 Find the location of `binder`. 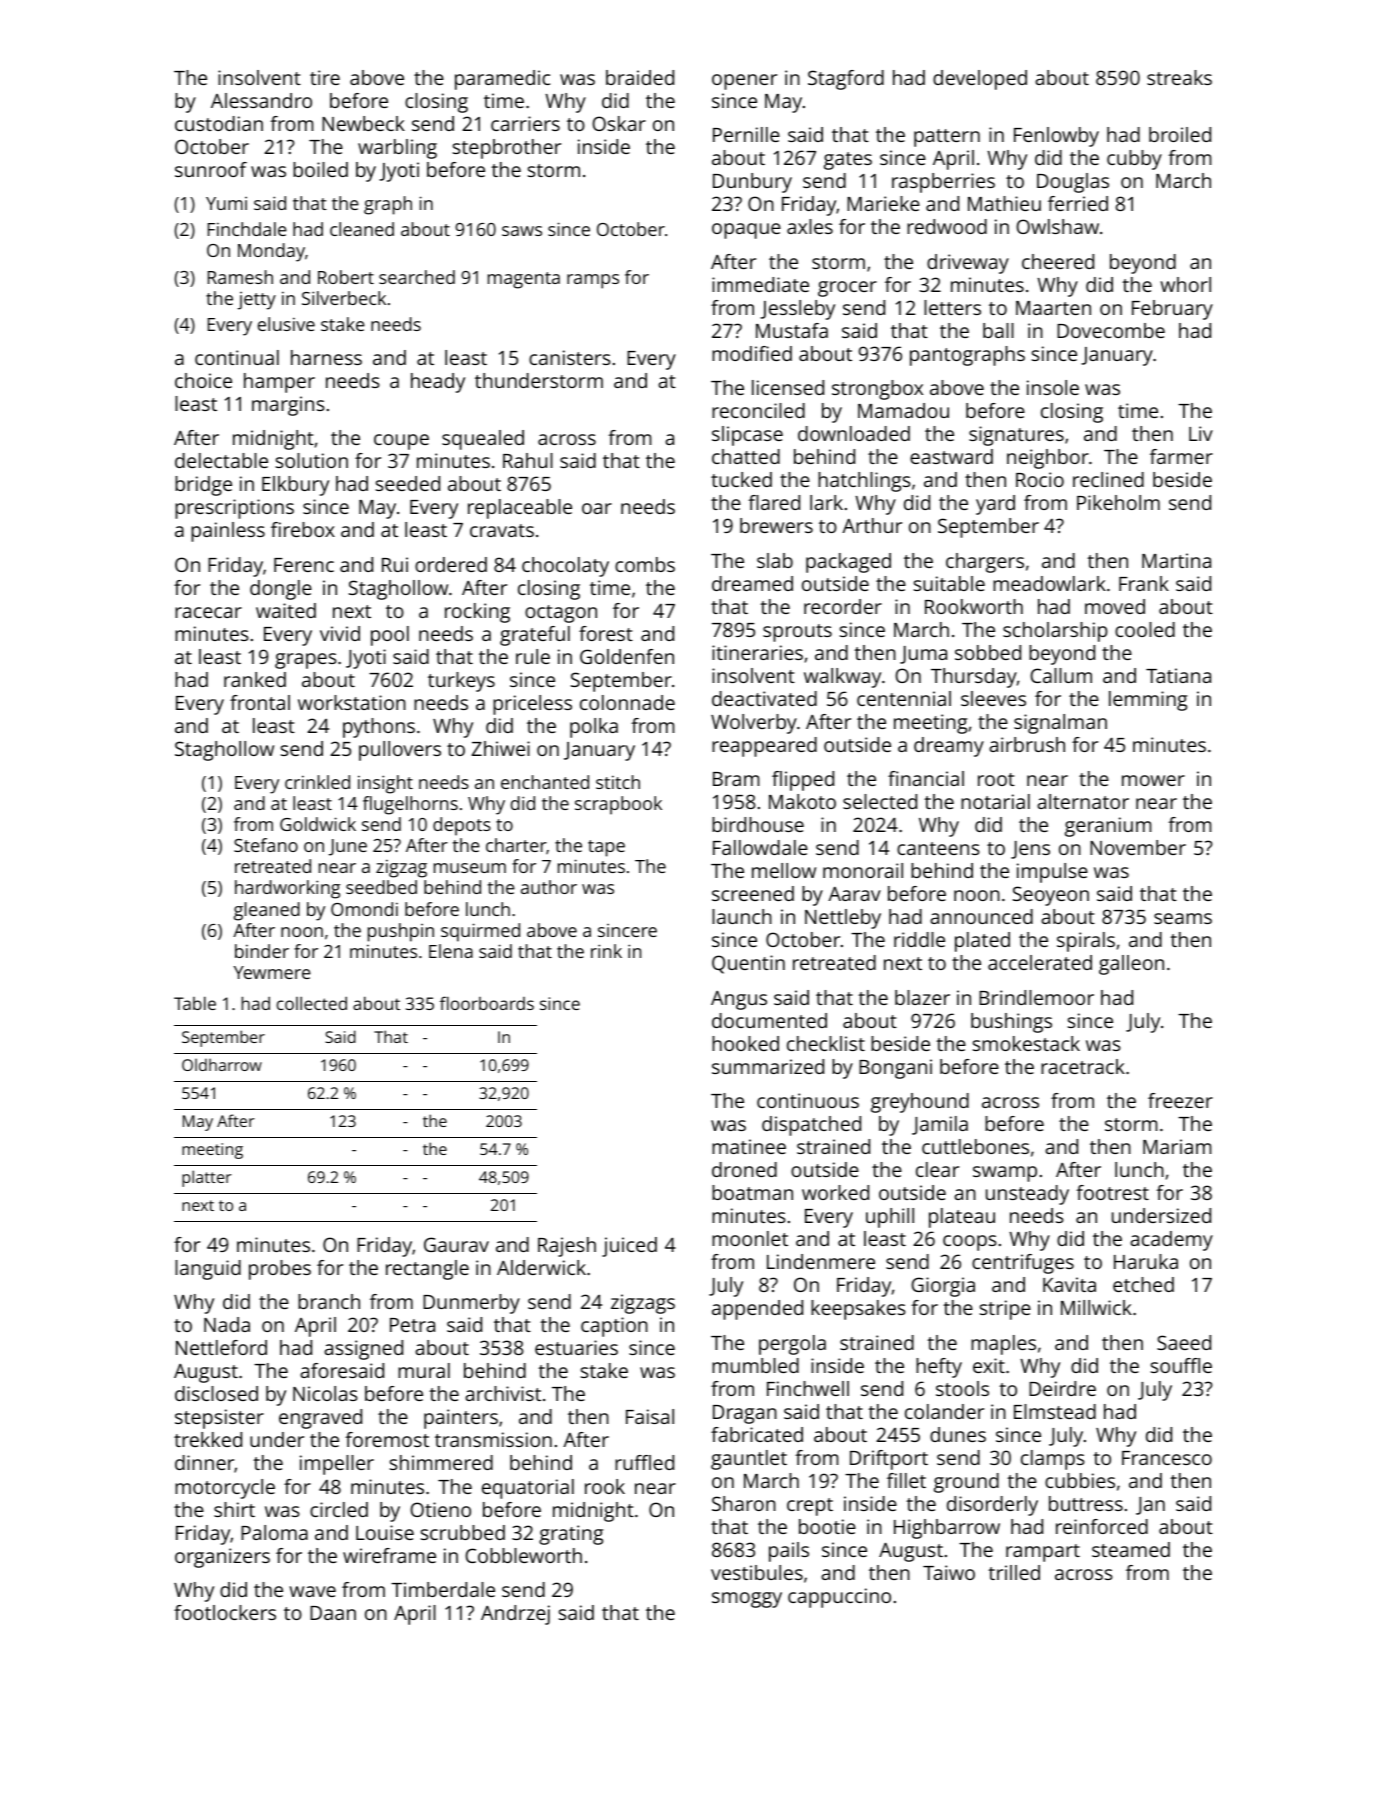

binder is located at coordinates (262, 951).
